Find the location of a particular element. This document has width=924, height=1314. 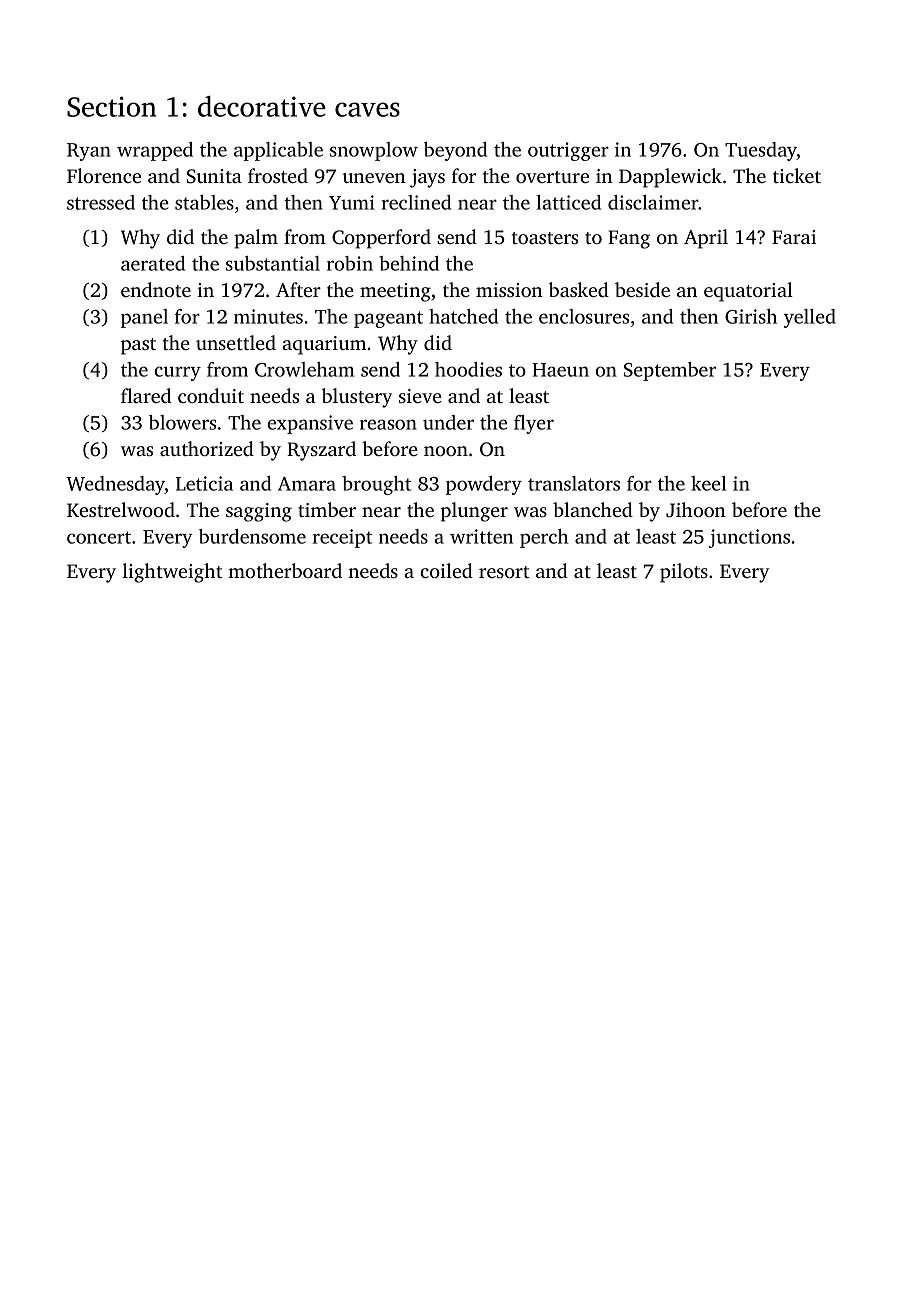

aquarium is located at coordinates (324, 345).
